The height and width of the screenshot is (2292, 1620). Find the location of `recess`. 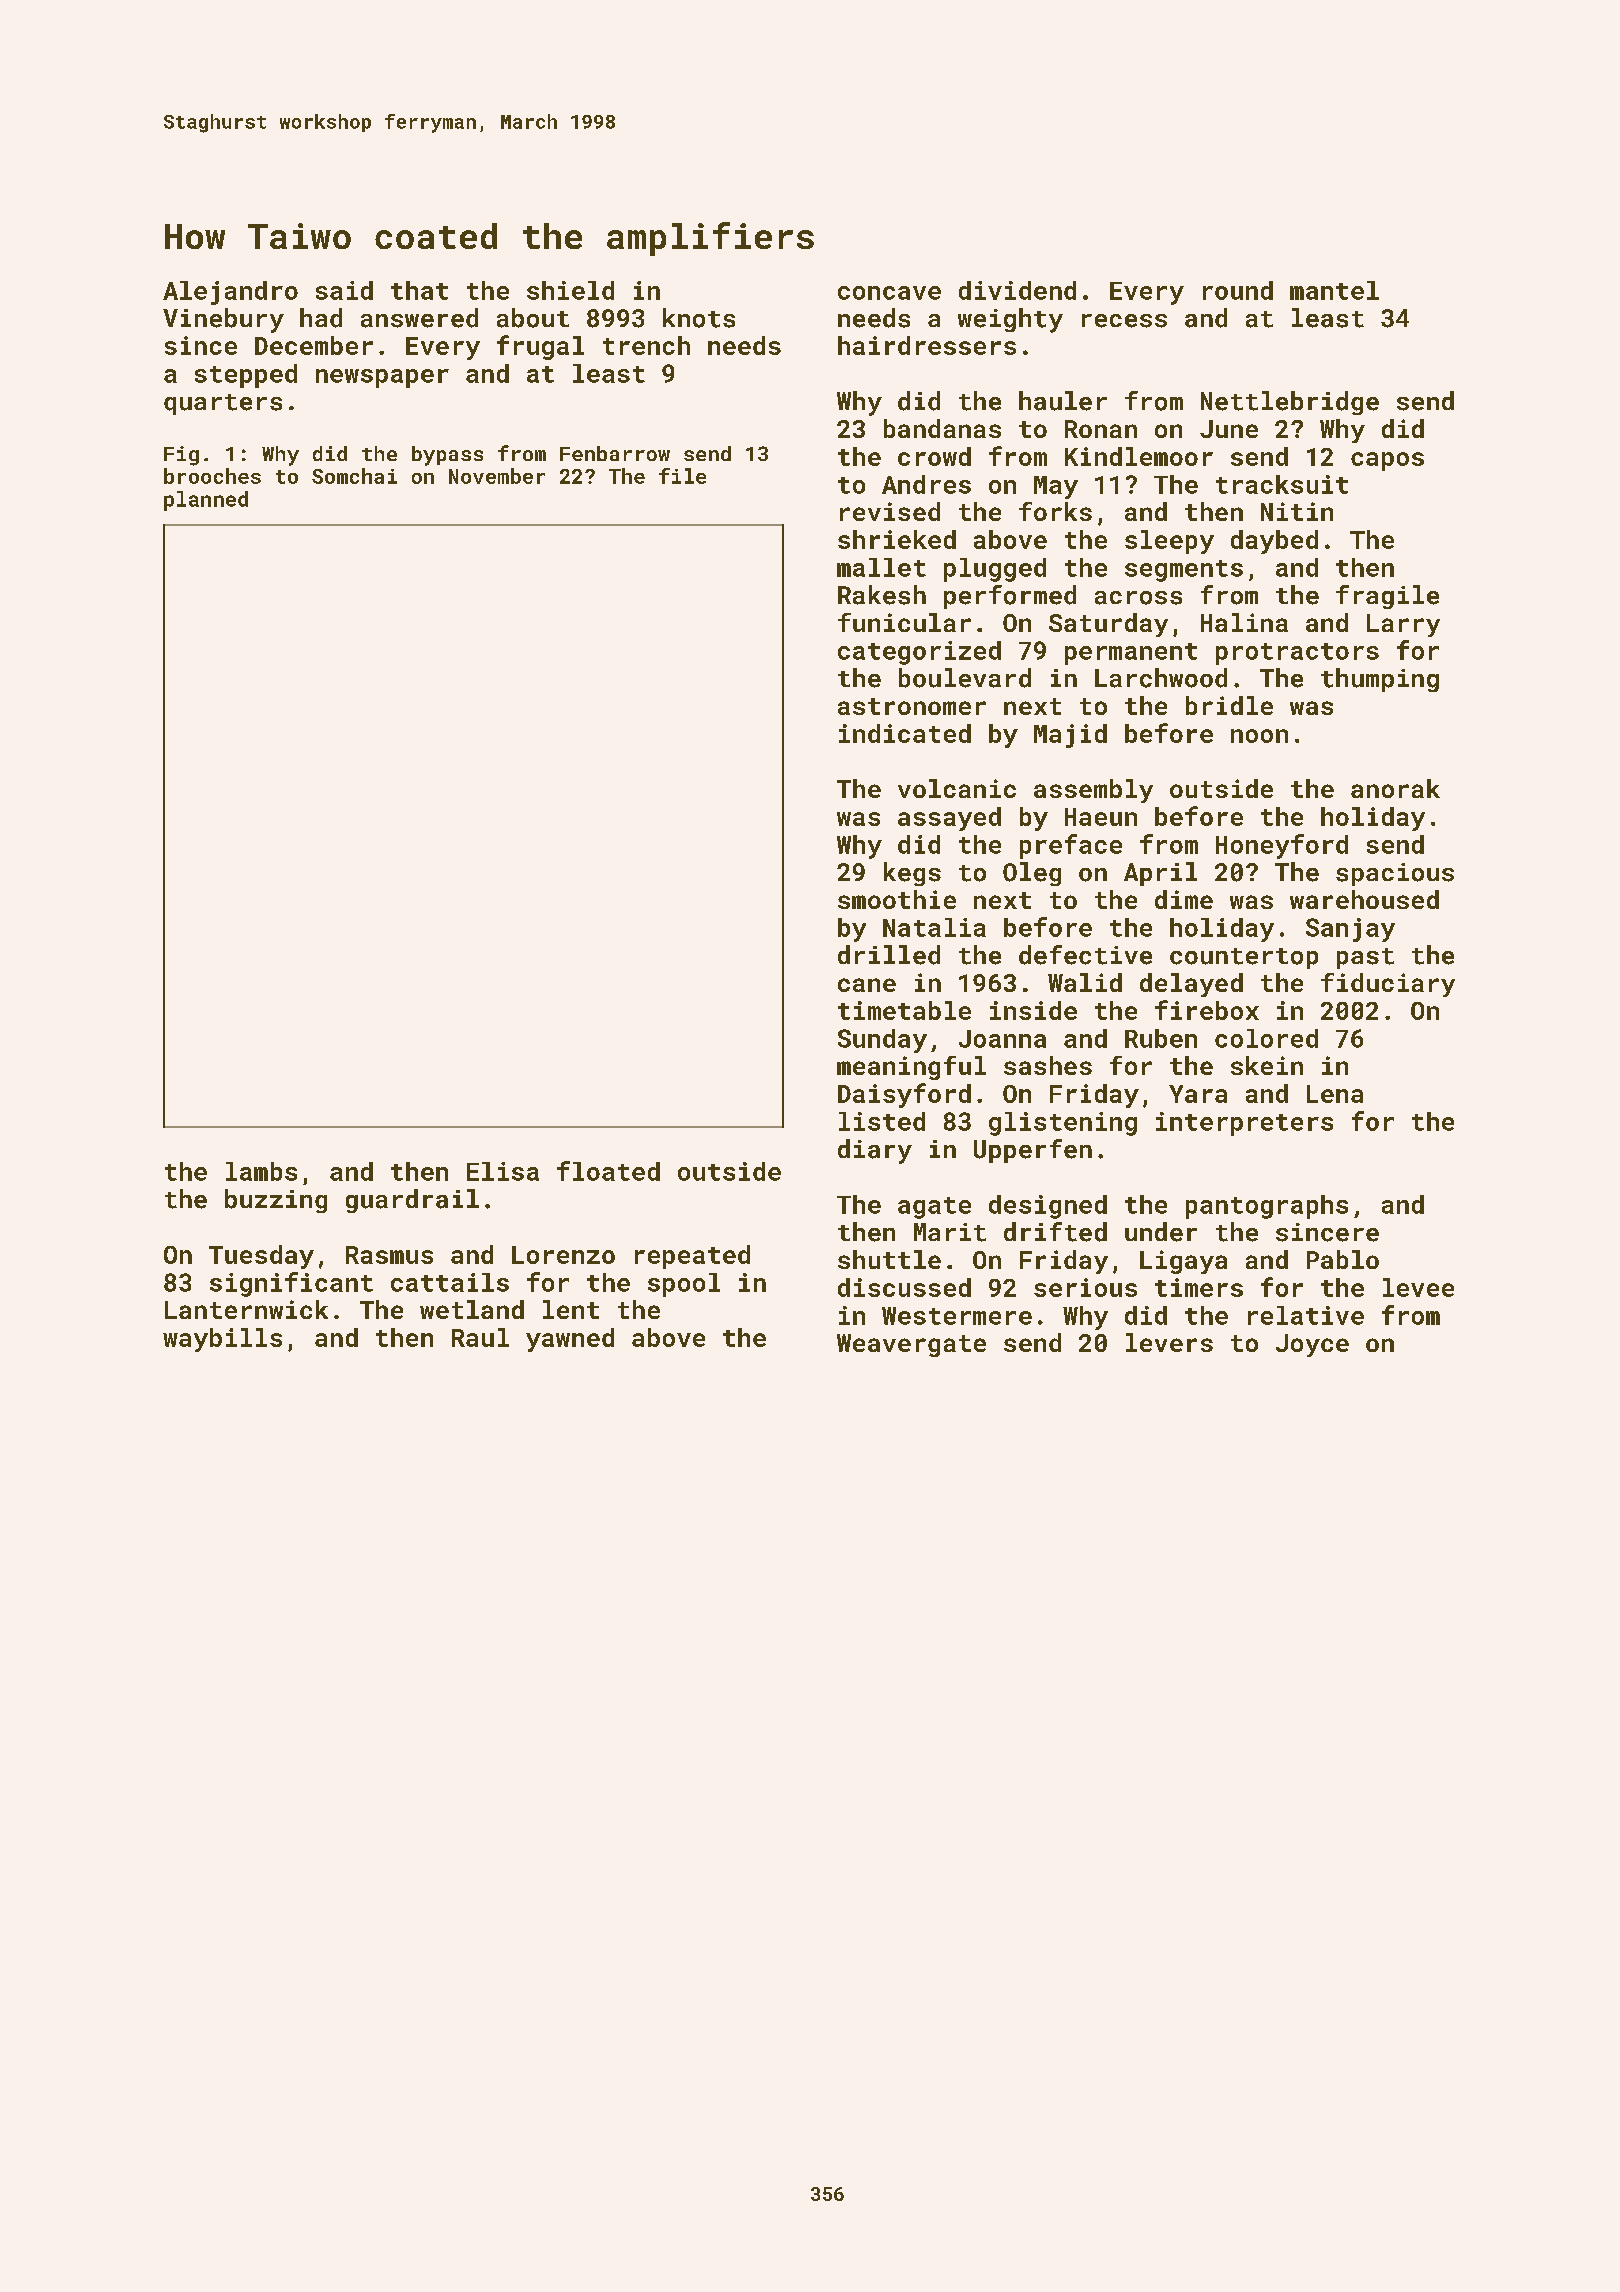

recess is located at coordinates (1124, 321).
